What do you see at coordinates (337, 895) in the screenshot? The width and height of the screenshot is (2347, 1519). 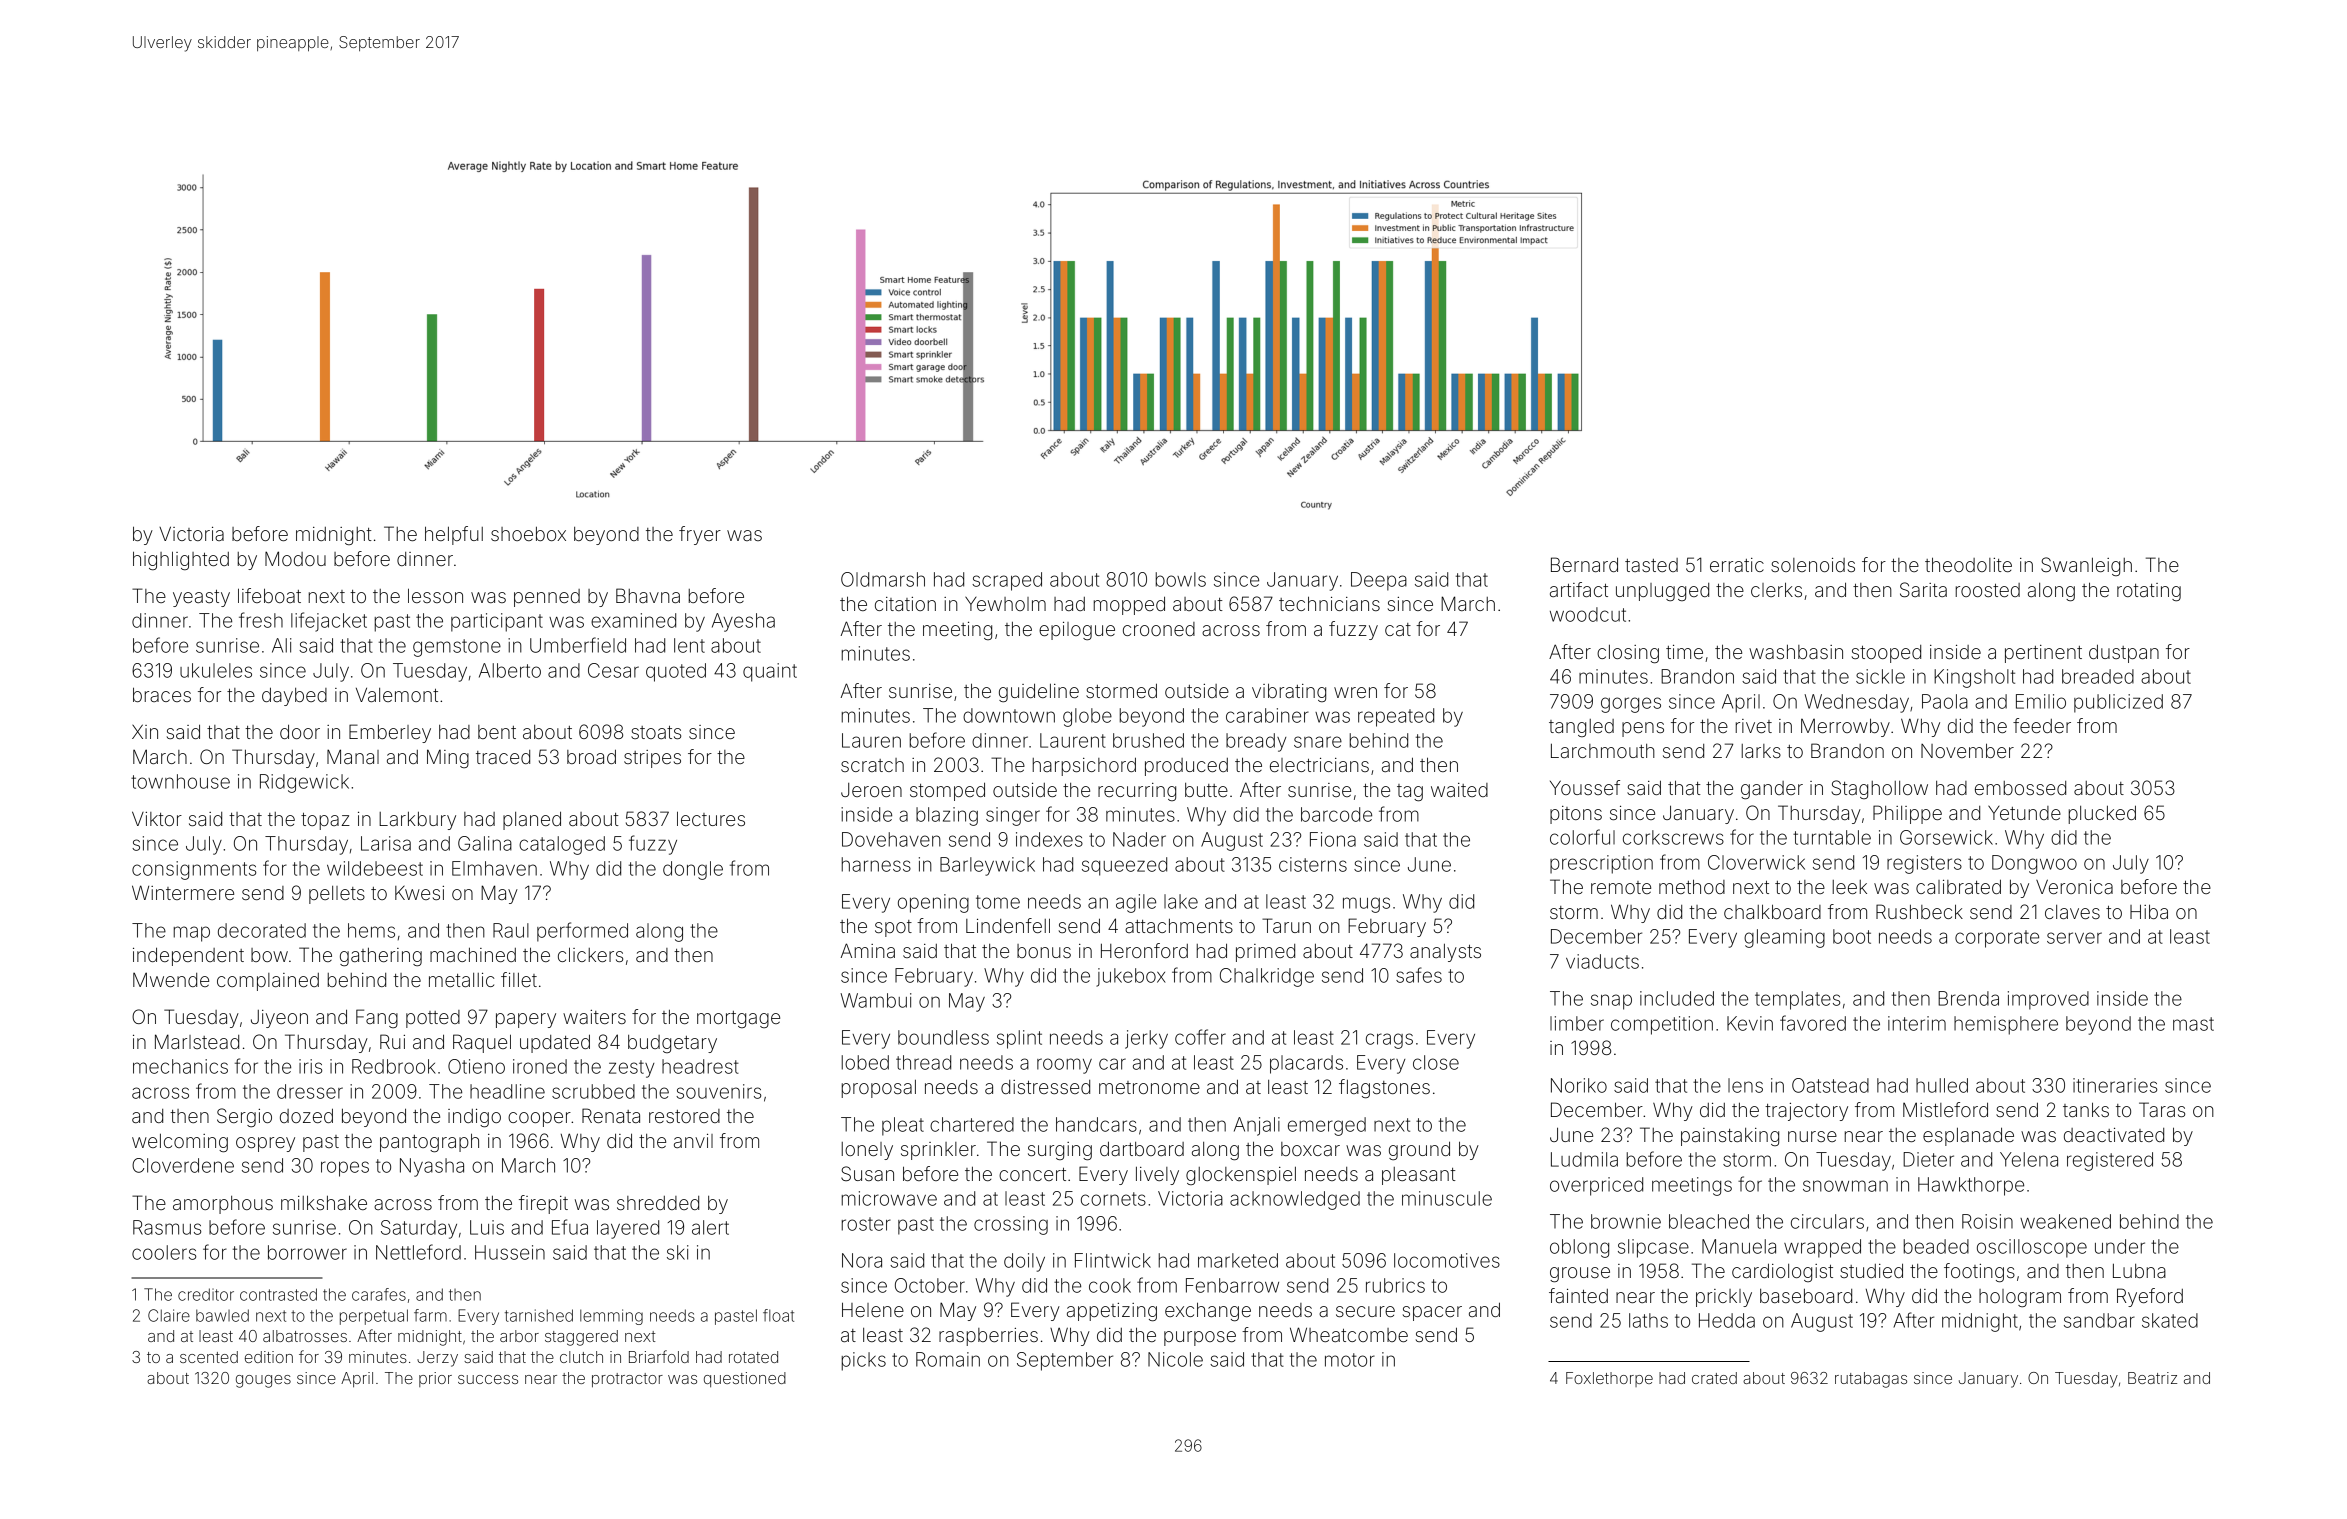 I see `pellets` at bounding box center [337, 895].
